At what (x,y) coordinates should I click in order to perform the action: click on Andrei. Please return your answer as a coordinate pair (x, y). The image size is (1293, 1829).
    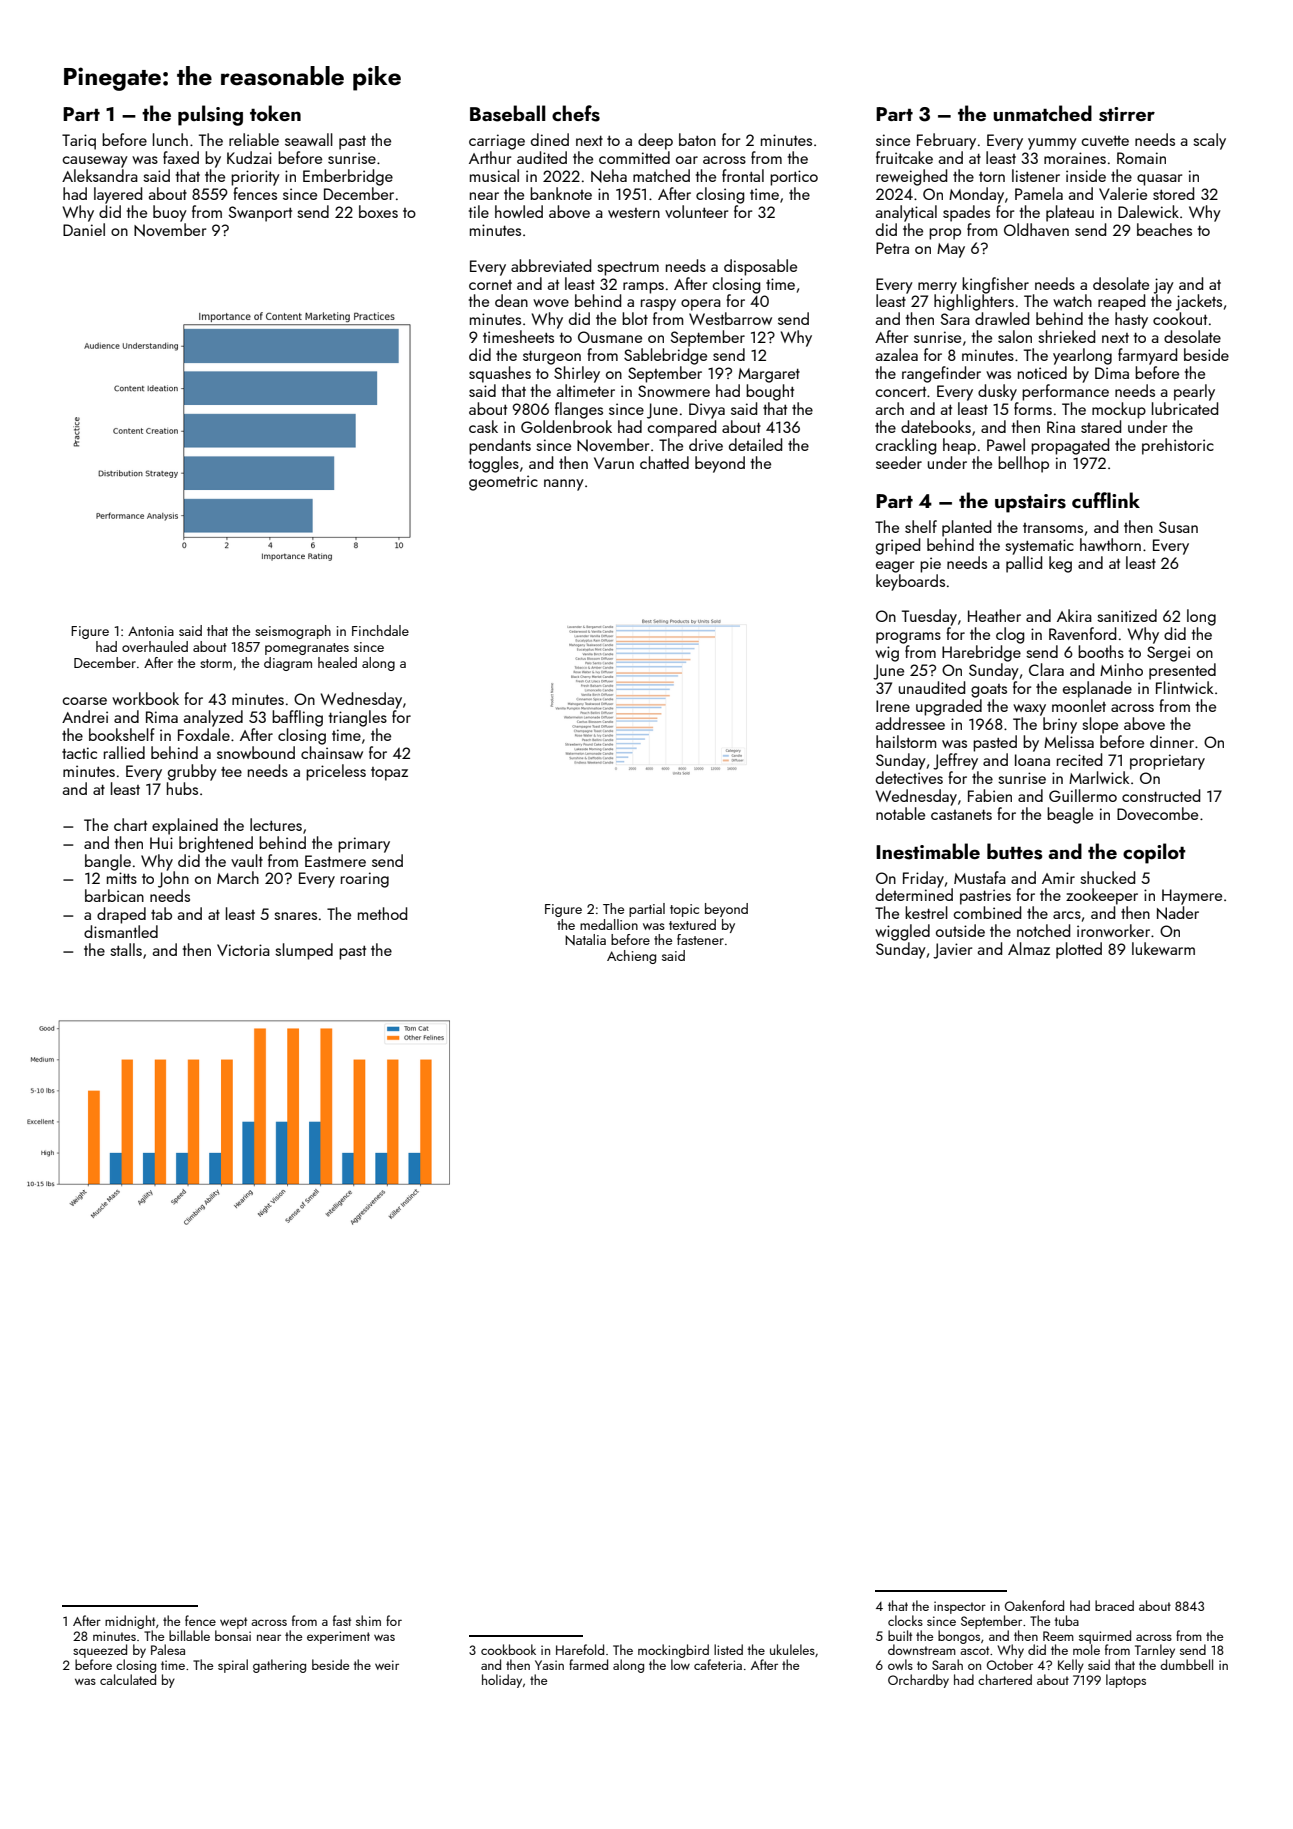
    Looking at the image, I should click on (85, 716).
